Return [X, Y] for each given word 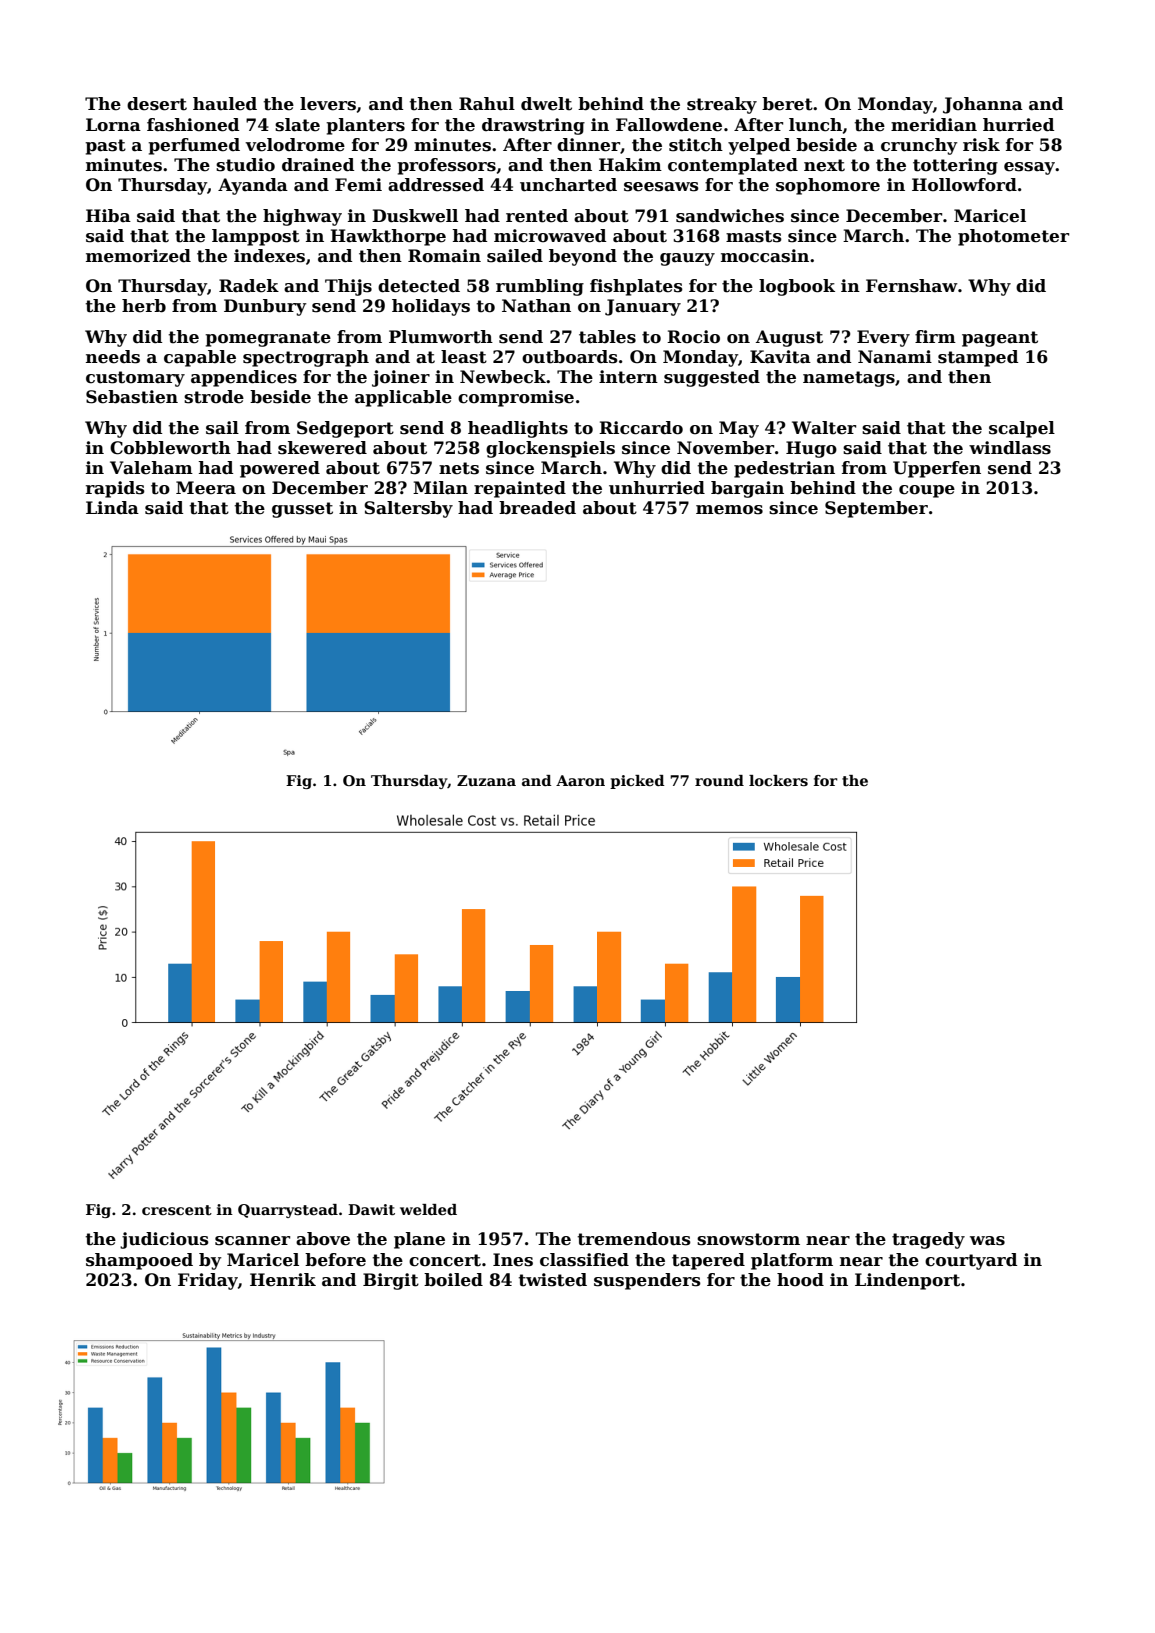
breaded [537, 508]
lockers [778, 780]
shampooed [139, 1261]
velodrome [295, 145]
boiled [453, 1280]
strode [214, 397]
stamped [978, 358]
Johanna [983, 105]
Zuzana [486, 780]
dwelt [546, 104]
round [719, 780]
